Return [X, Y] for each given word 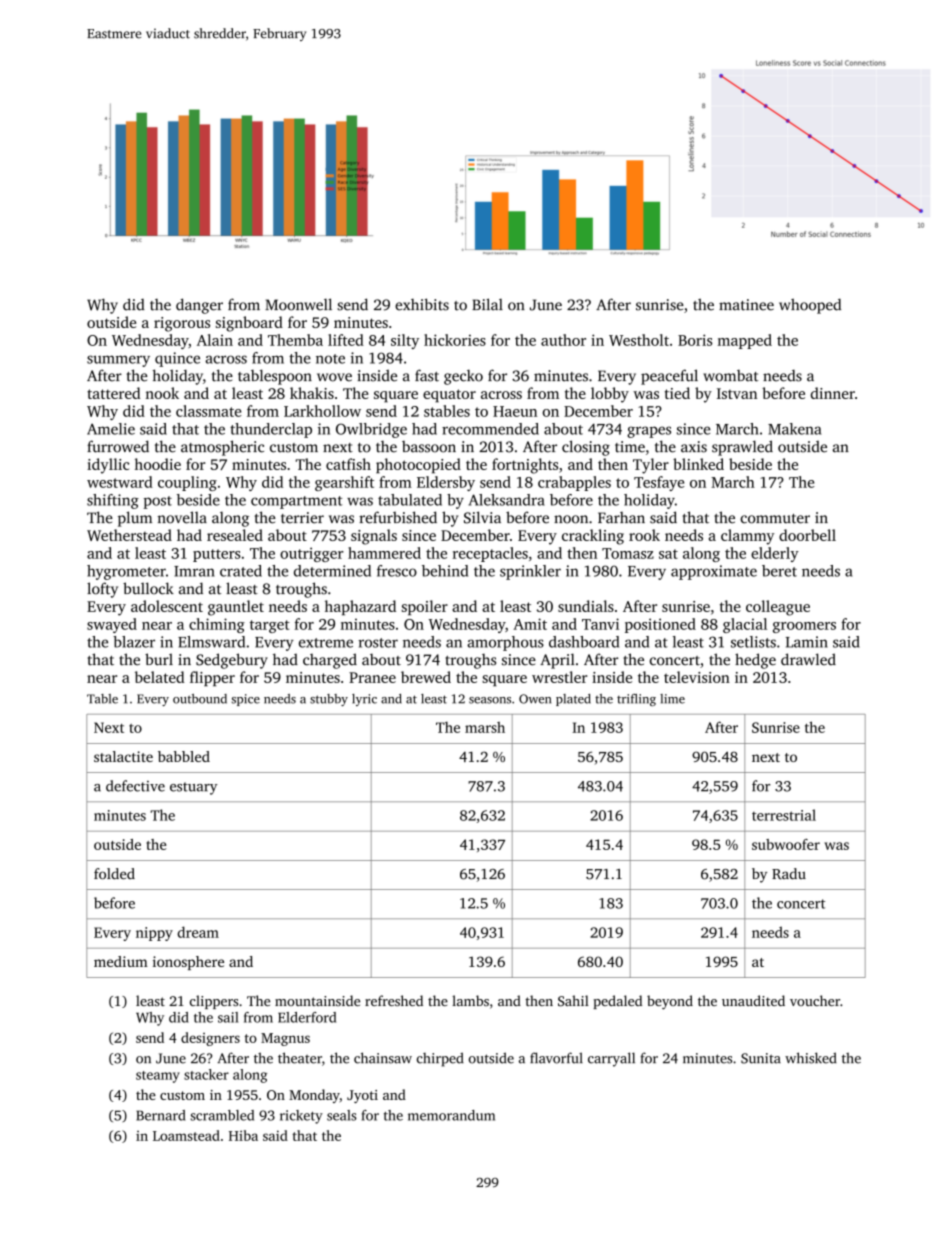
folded [114, 874]
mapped [745, 341]
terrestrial [784, 815]
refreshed [394, 1000]
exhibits [422, 304]
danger [199, 306]
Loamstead [186, 1135]
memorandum [451, 1115]
